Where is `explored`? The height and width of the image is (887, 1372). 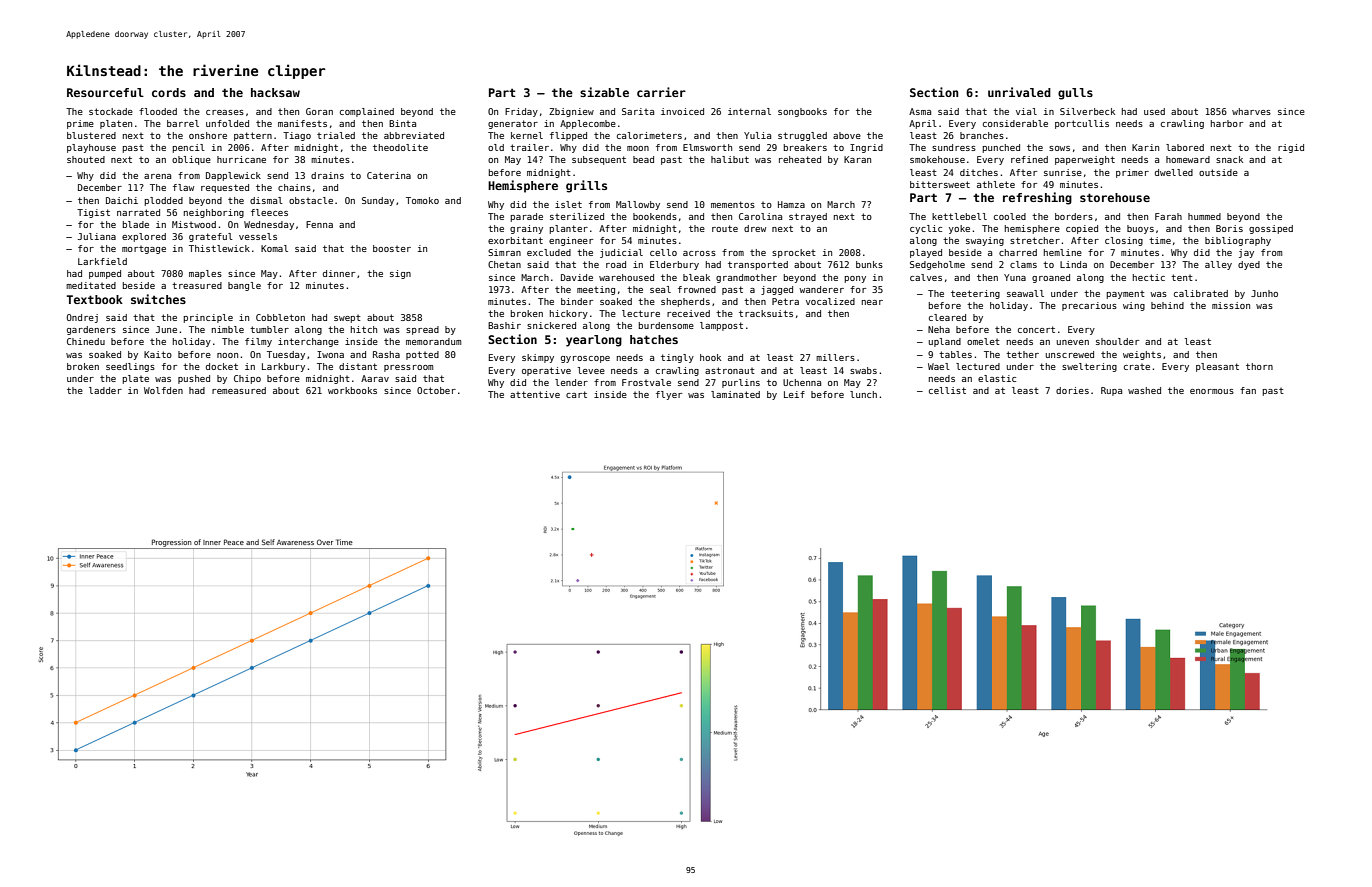 explored is located at coordinates (144, 237).
